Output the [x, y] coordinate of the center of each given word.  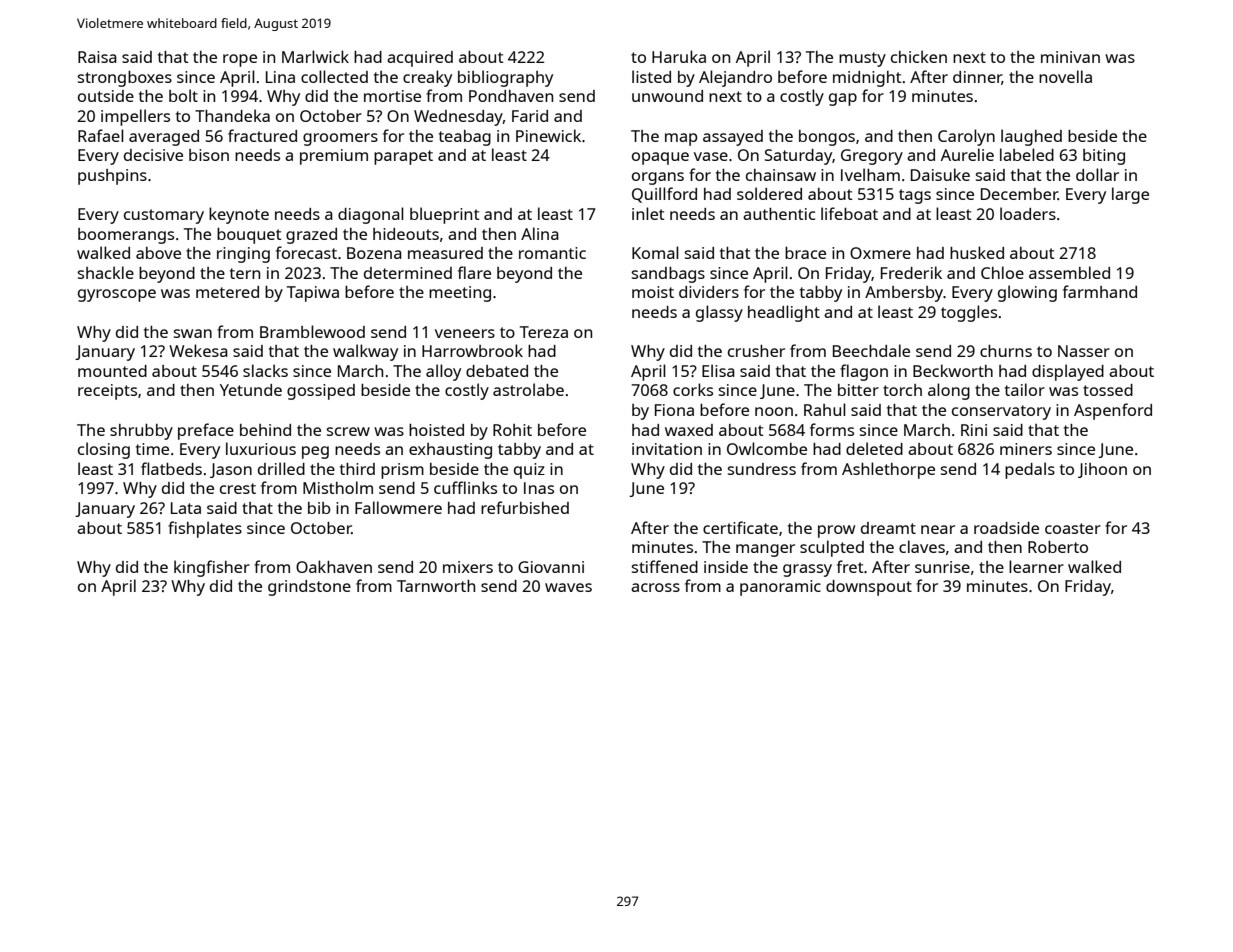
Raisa [97, 57]
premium [334, 157]
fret [850, 566]
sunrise [942, 567]
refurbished [525, 507]
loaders [1028, 213]
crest [238, 488]
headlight [784, 313]
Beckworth [953, 370]
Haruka [679, 56]
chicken [919, 56]
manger [765, 550]
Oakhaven [334, 566]
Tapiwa [313, 294]
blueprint [444, 215]
